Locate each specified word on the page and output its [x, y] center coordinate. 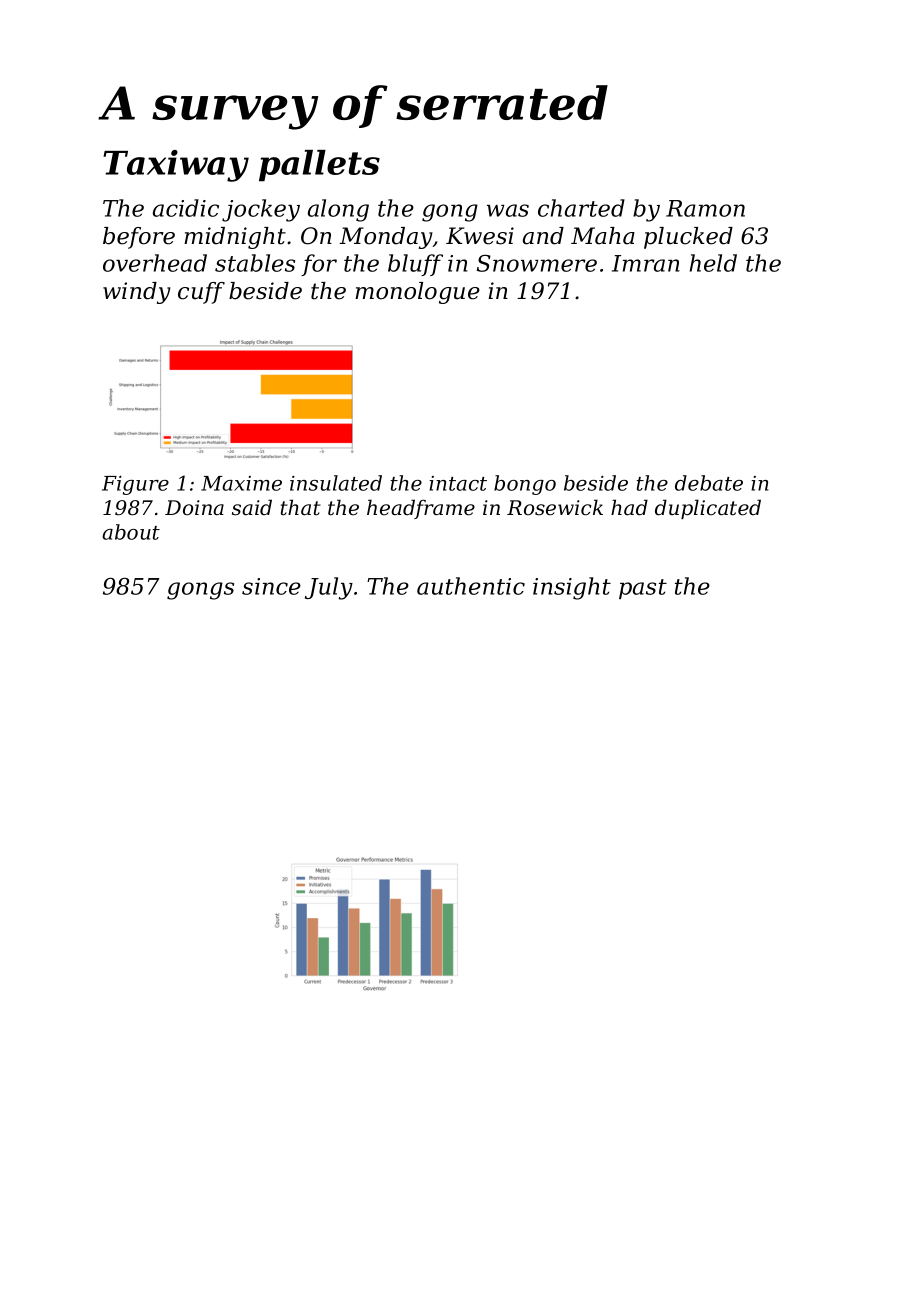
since [271, 586]
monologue [417, 293]
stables [255, 263]
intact [458, 483]
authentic [471, 586]
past [643, 589]
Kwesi [480, 236]
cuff [201, 293]
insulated [336, 483]
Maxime [241, 483]
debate [709, 483]
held [713, 263]
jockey [261, 210]
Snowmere [537, 263]
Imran [646, 263]
